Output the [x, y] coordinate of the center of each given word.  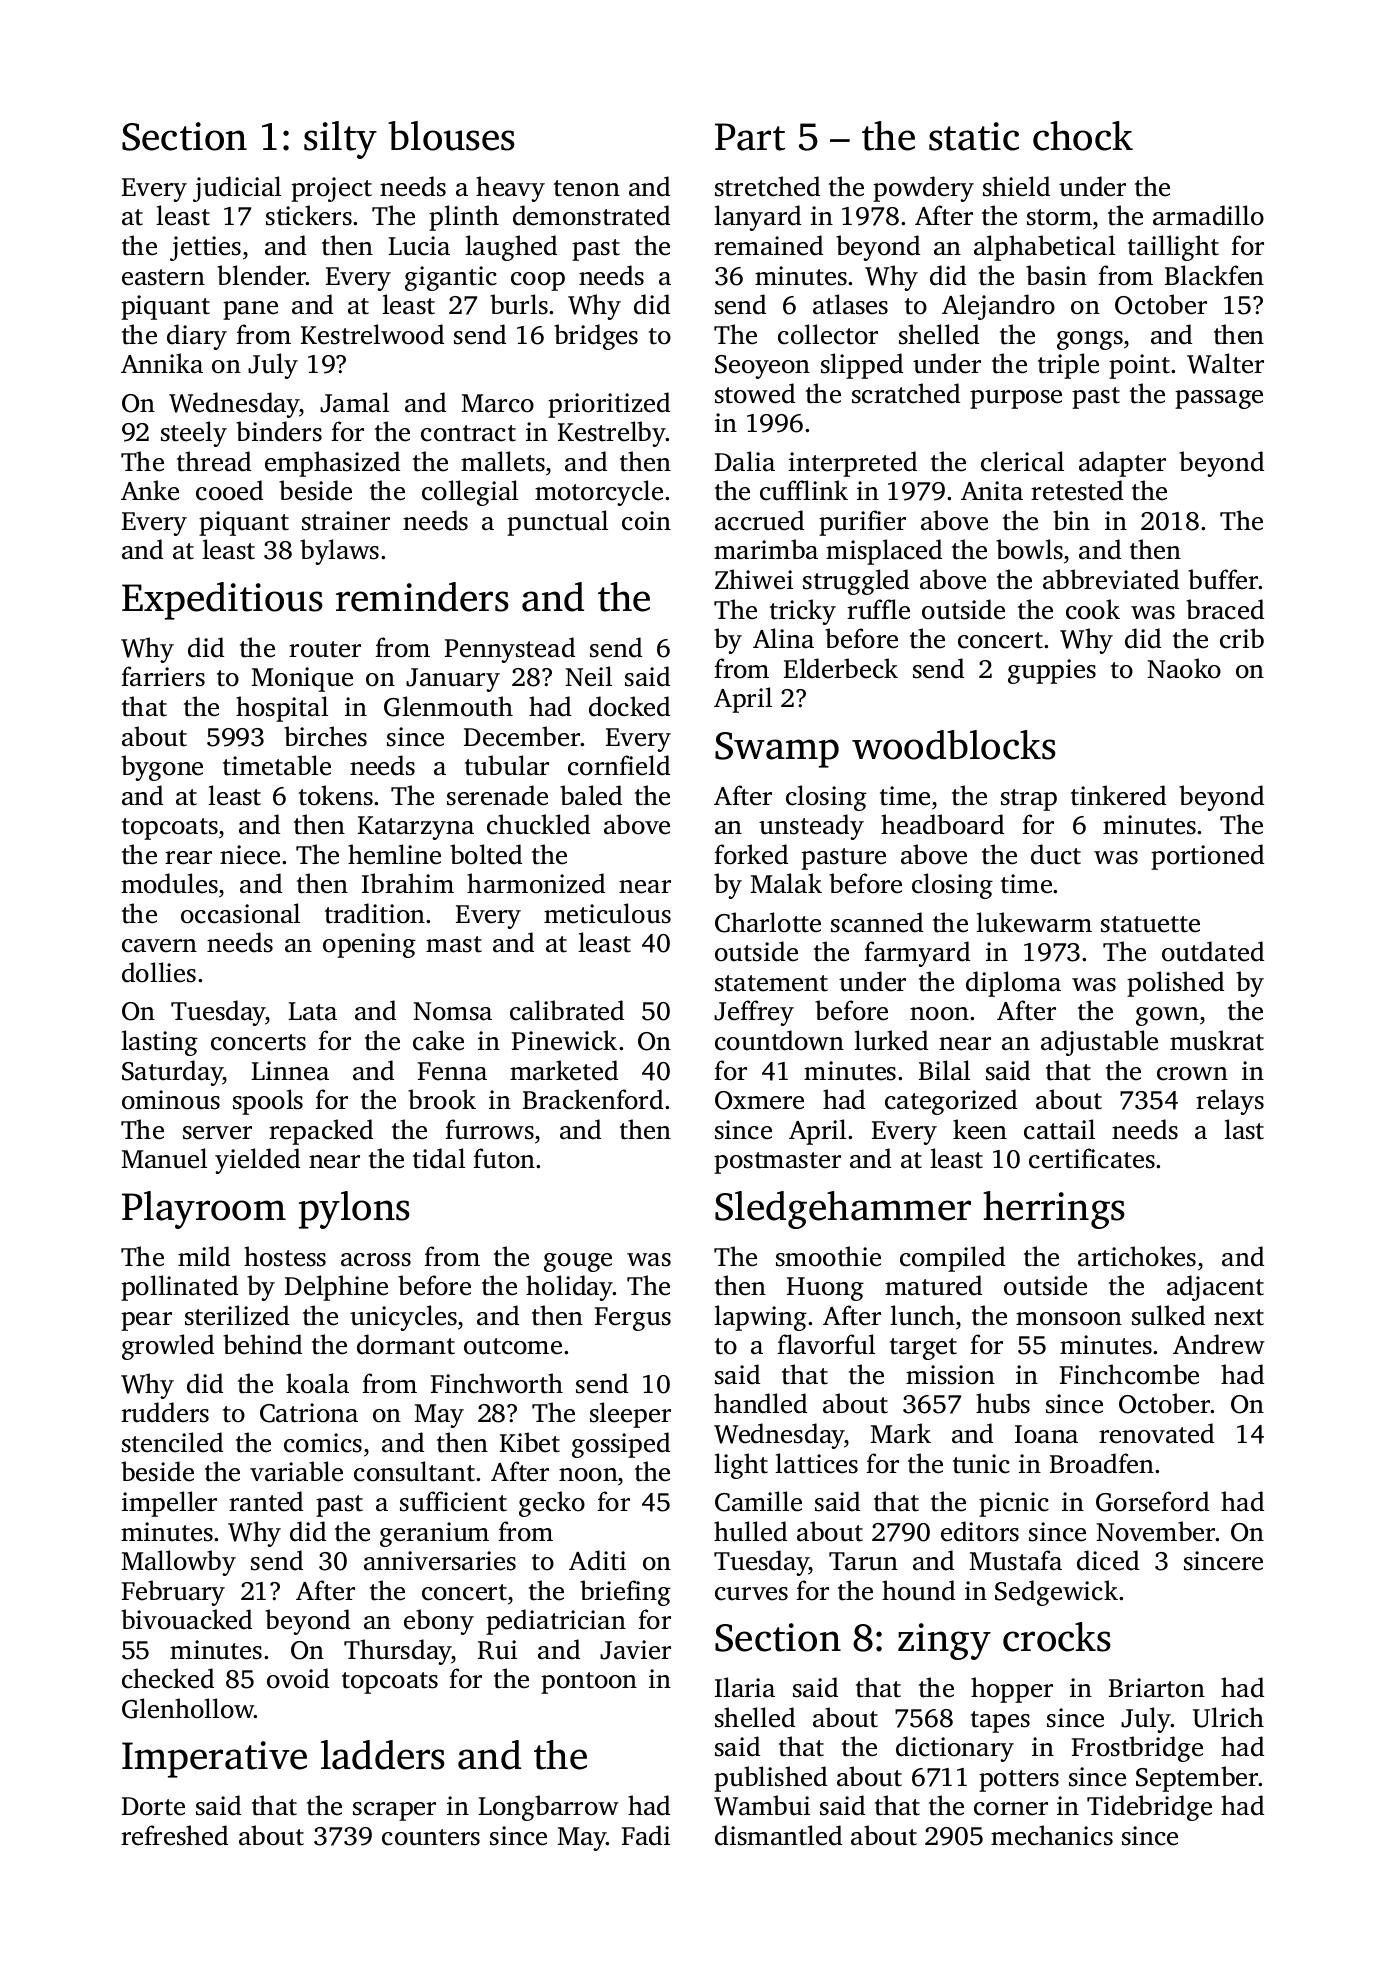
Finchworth [497, 1383]
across [376, 1260]
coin [646, 521]
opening [369, 945]
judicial [237, 189]
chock [1083, 136]
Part [750, 137]
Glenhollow [188, 1708]
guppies [1052, 671]
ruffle [878, 609]
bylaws [339, 552]
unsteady [811, 827]
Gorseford [1152, 1501]
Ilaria [745, 1687]
